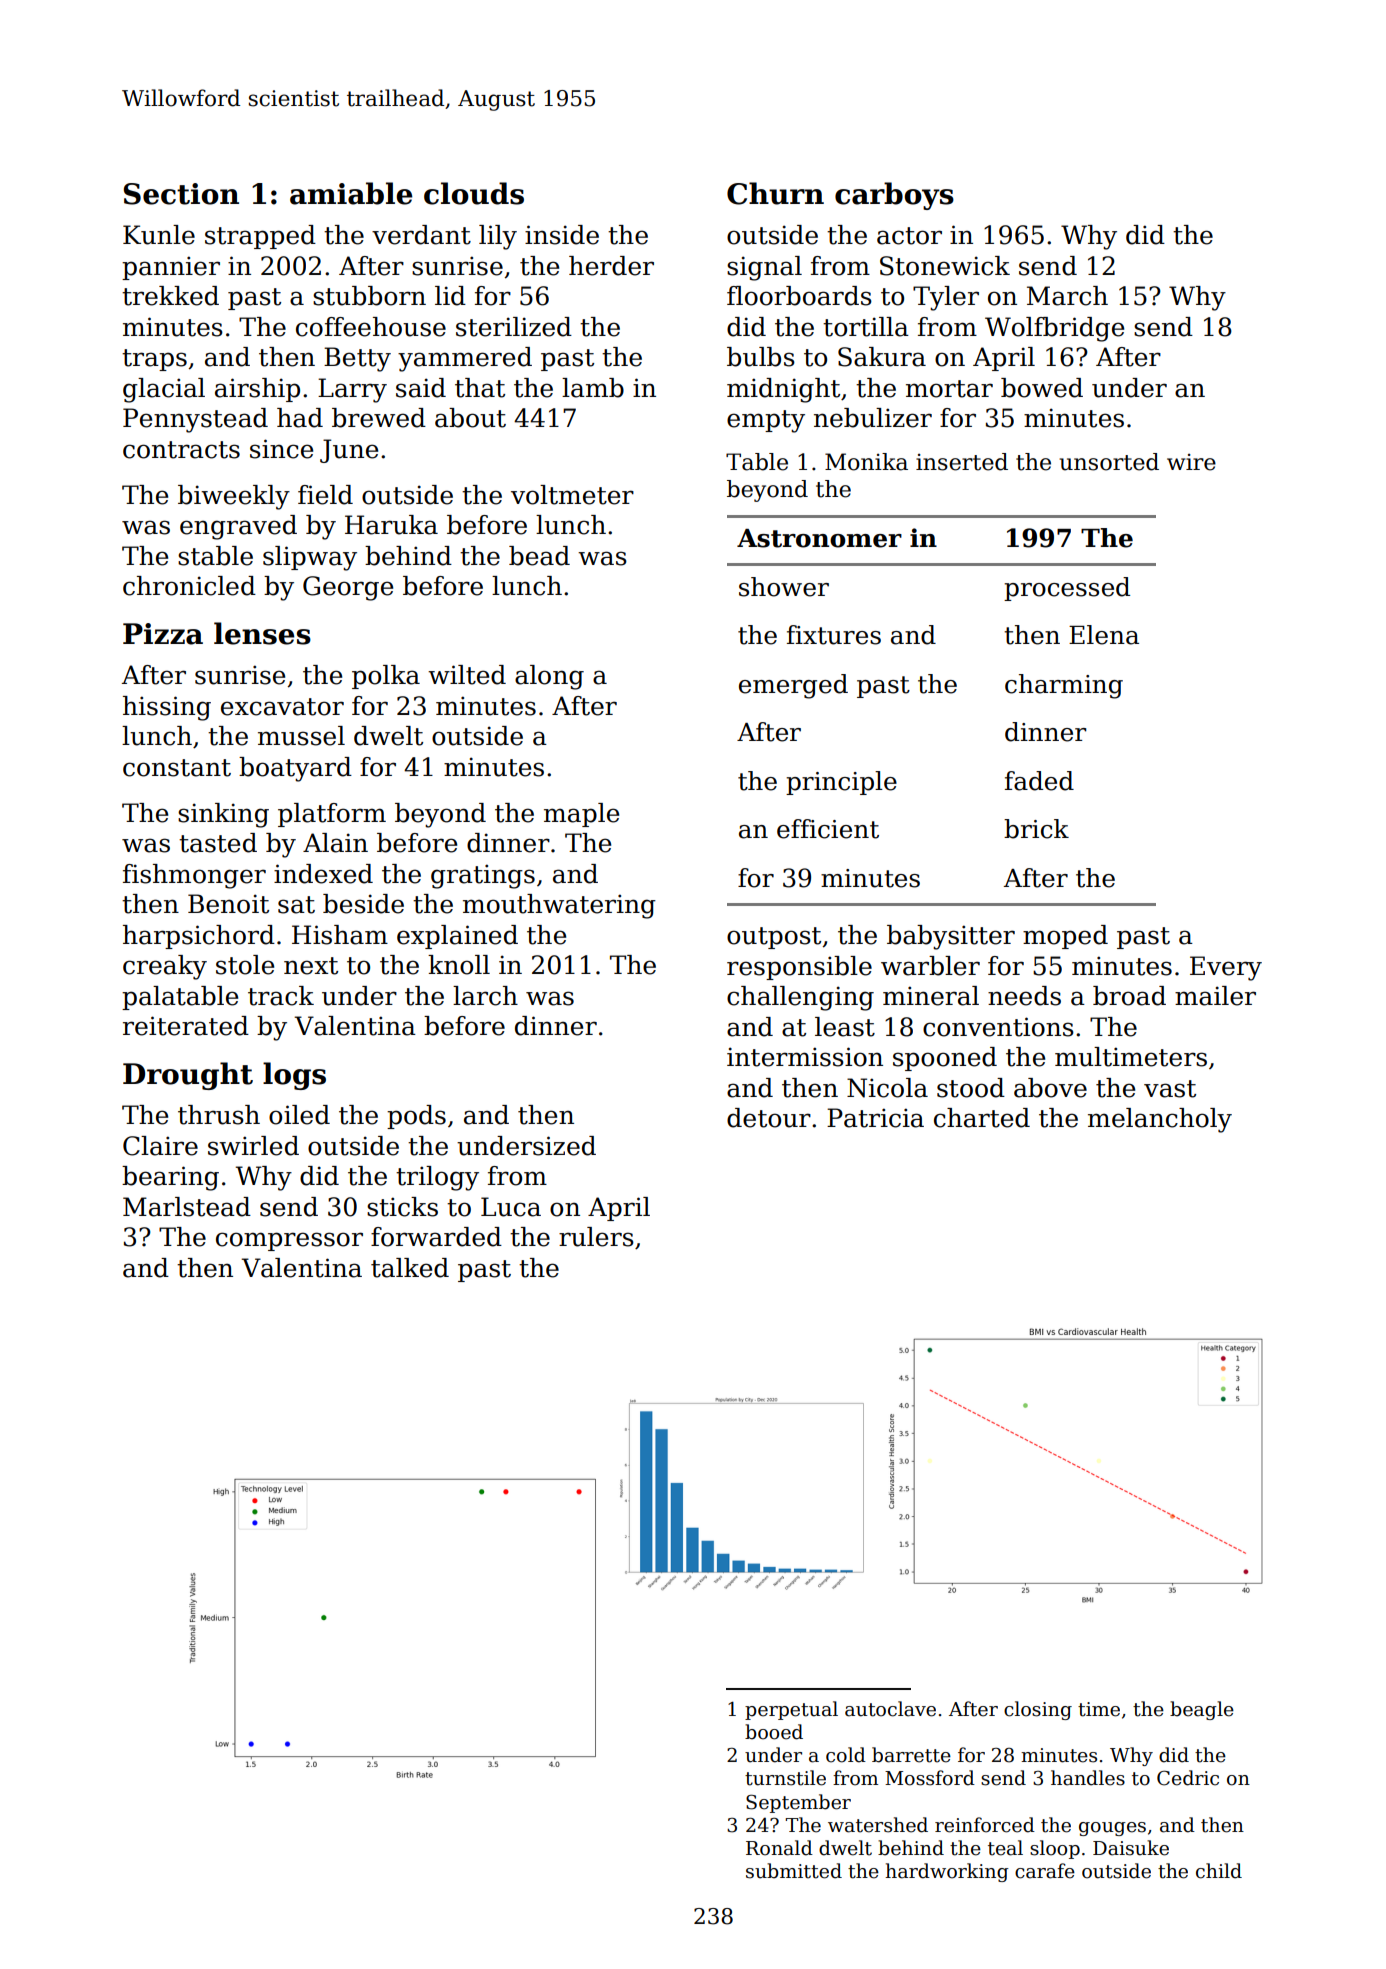 Image resolution: width=1386 pixels, height=1969 pixels. What do you see at coordinates (1045, 1871) in the screenshot?
I see `carafe` at bounding box center [1045, 1871].
